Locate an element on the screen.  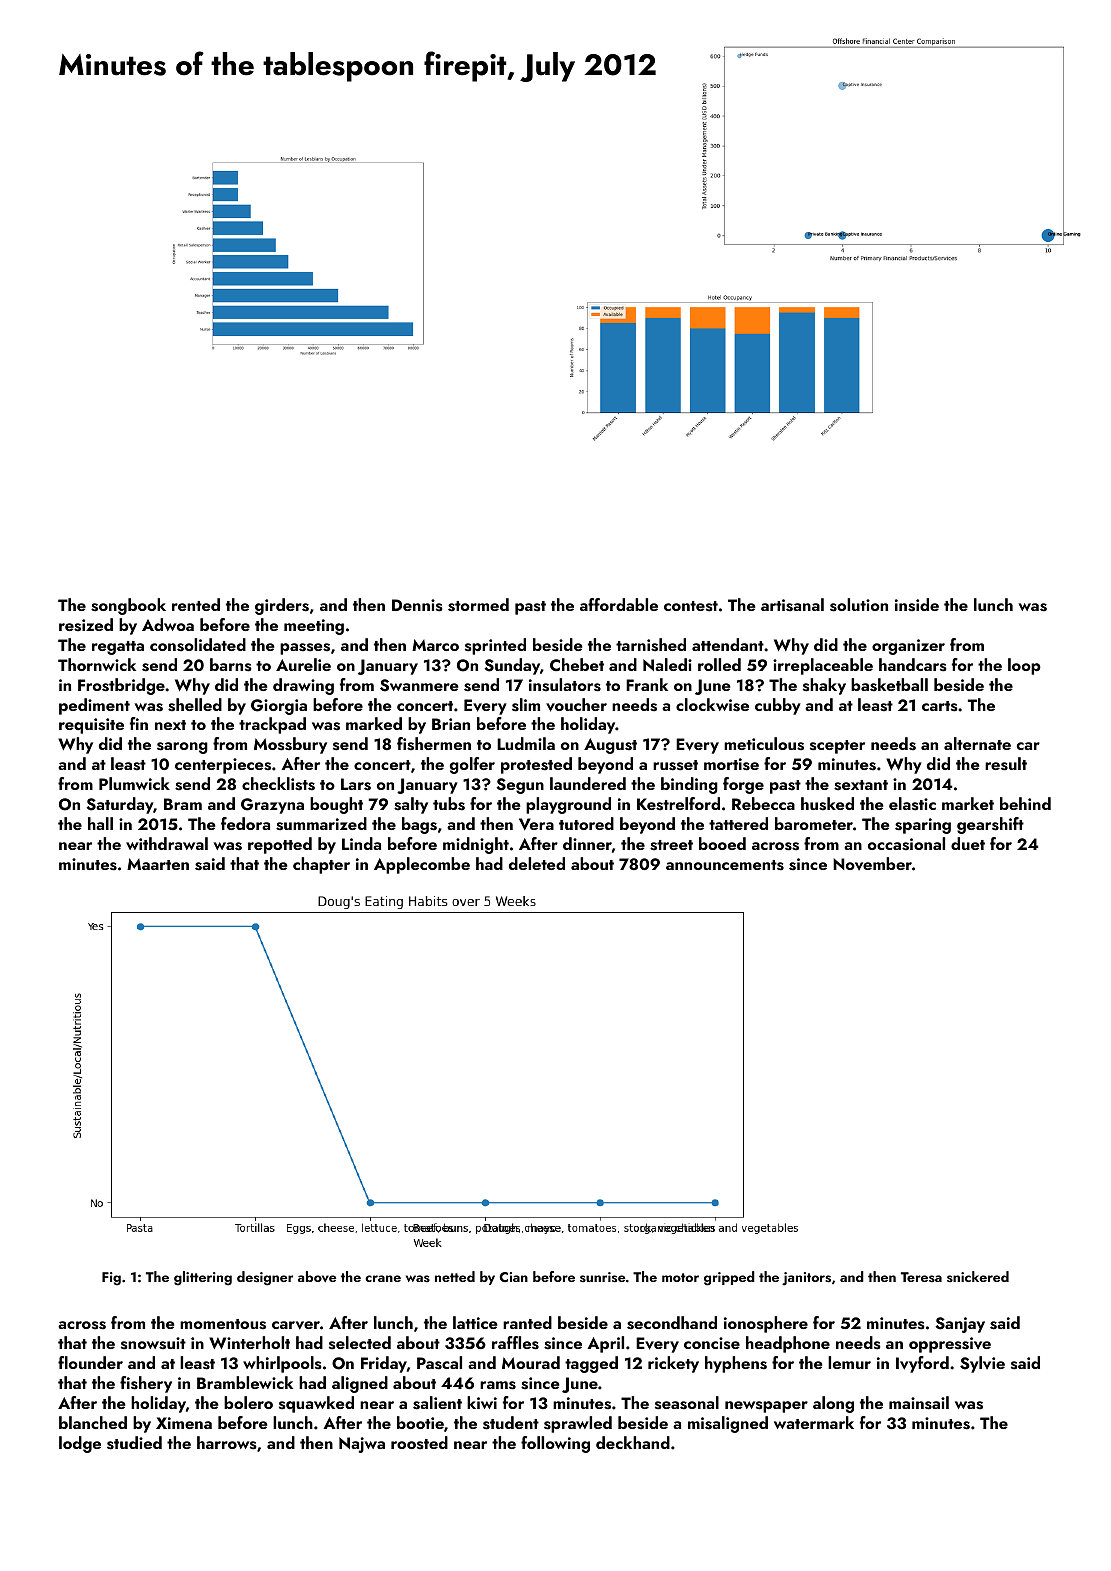
glittering is located at coordinates (203, 1278).
